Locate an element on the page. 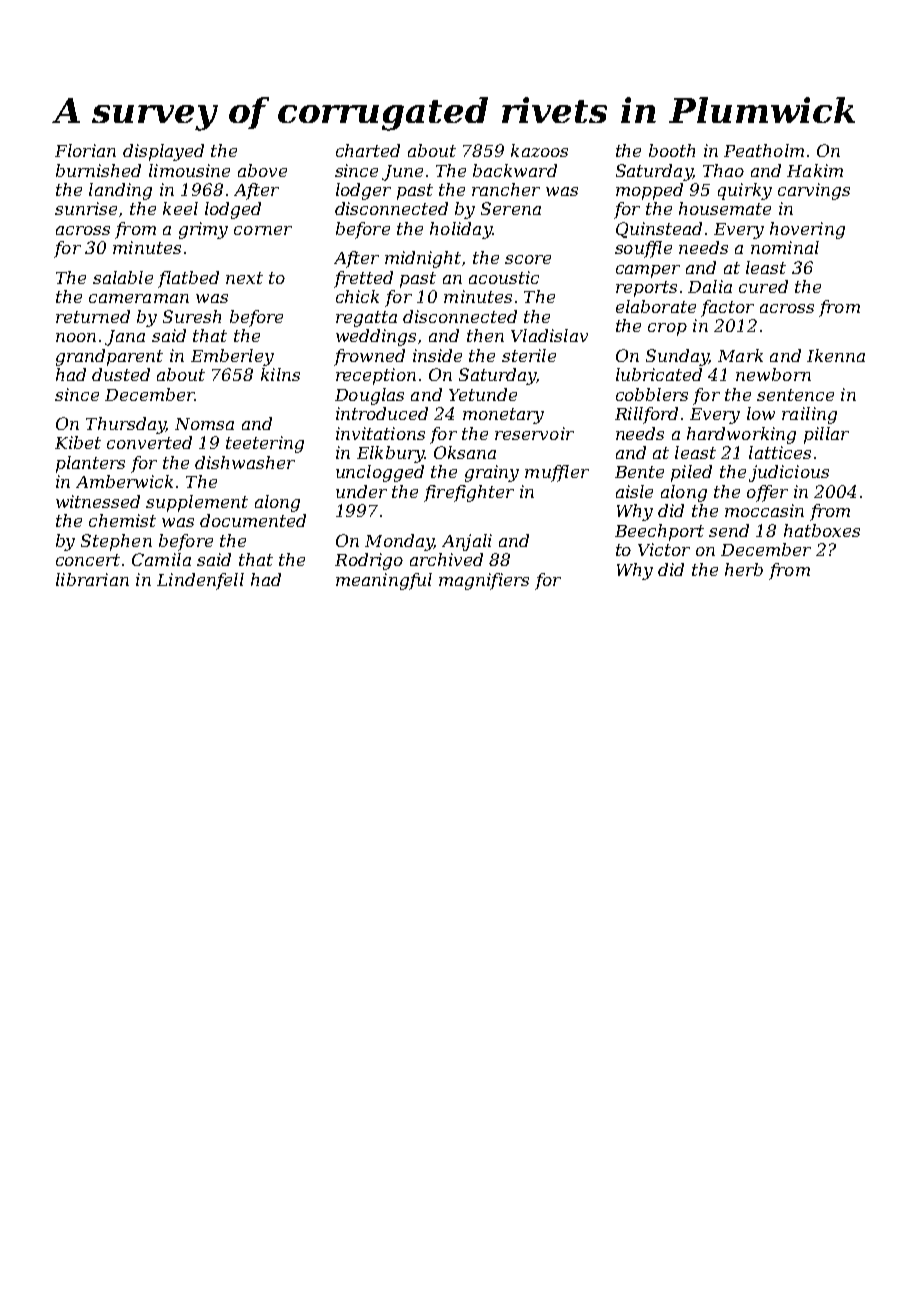 Image resolution: width=924 pixels, height=1308 pixels. nominal is located at coordinates (785, 247).
